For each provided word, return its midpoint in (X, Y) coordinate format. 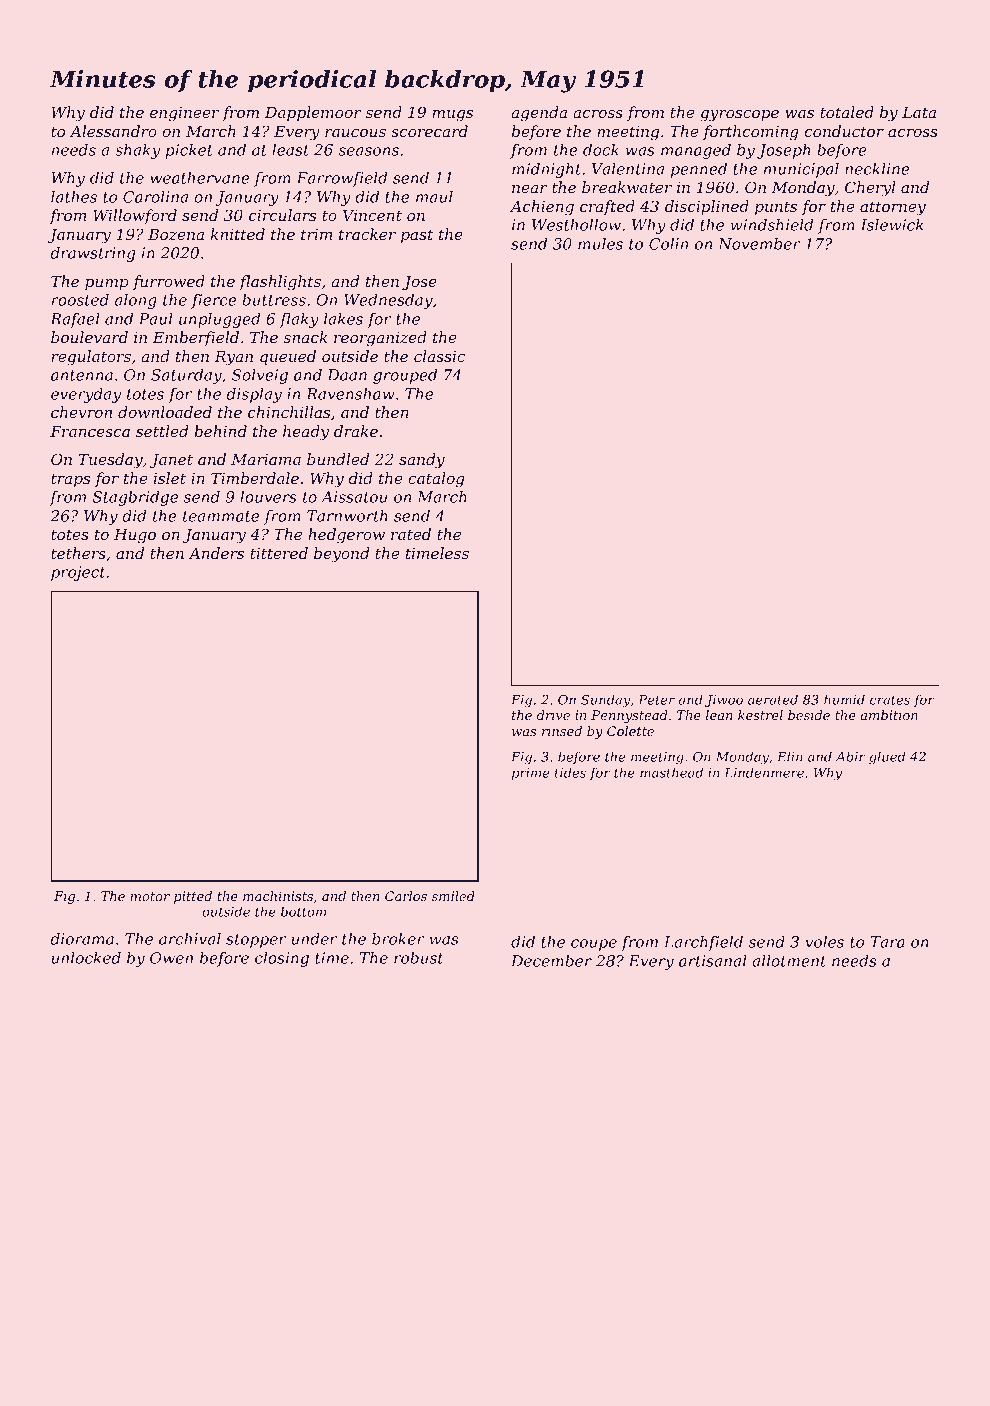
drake (356, 431)
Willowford (135, 216)
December (551, 961)
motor (150, 896)
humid (844, 699)
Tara (887, 942)
